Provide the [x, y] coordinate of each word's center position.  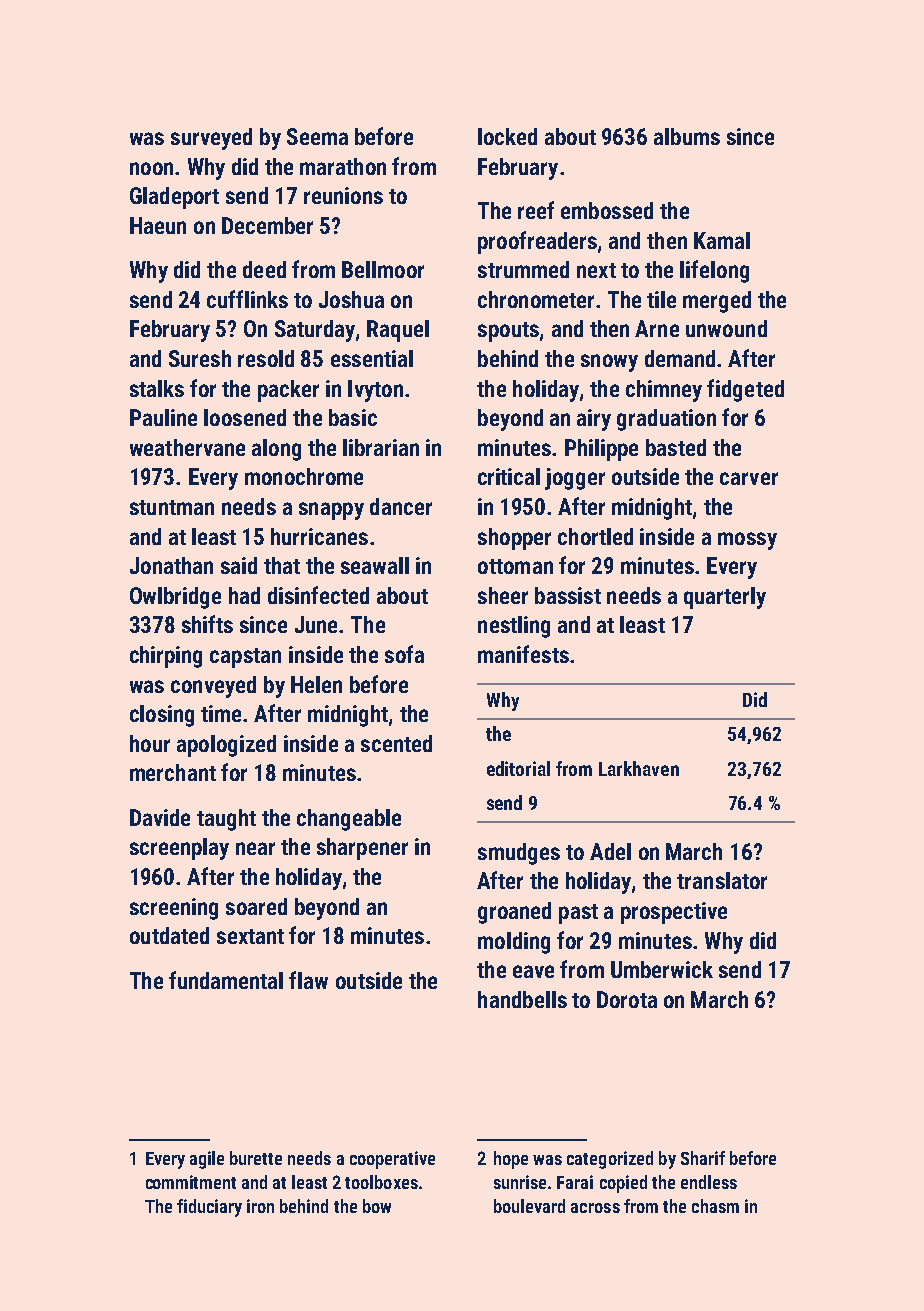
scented [396, 743]
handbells [522, 999]
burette [256, 1158]
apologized [226, 746]
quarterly [725, 598]
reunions [343, 195]
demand [680, 358]
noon [151, 168]
